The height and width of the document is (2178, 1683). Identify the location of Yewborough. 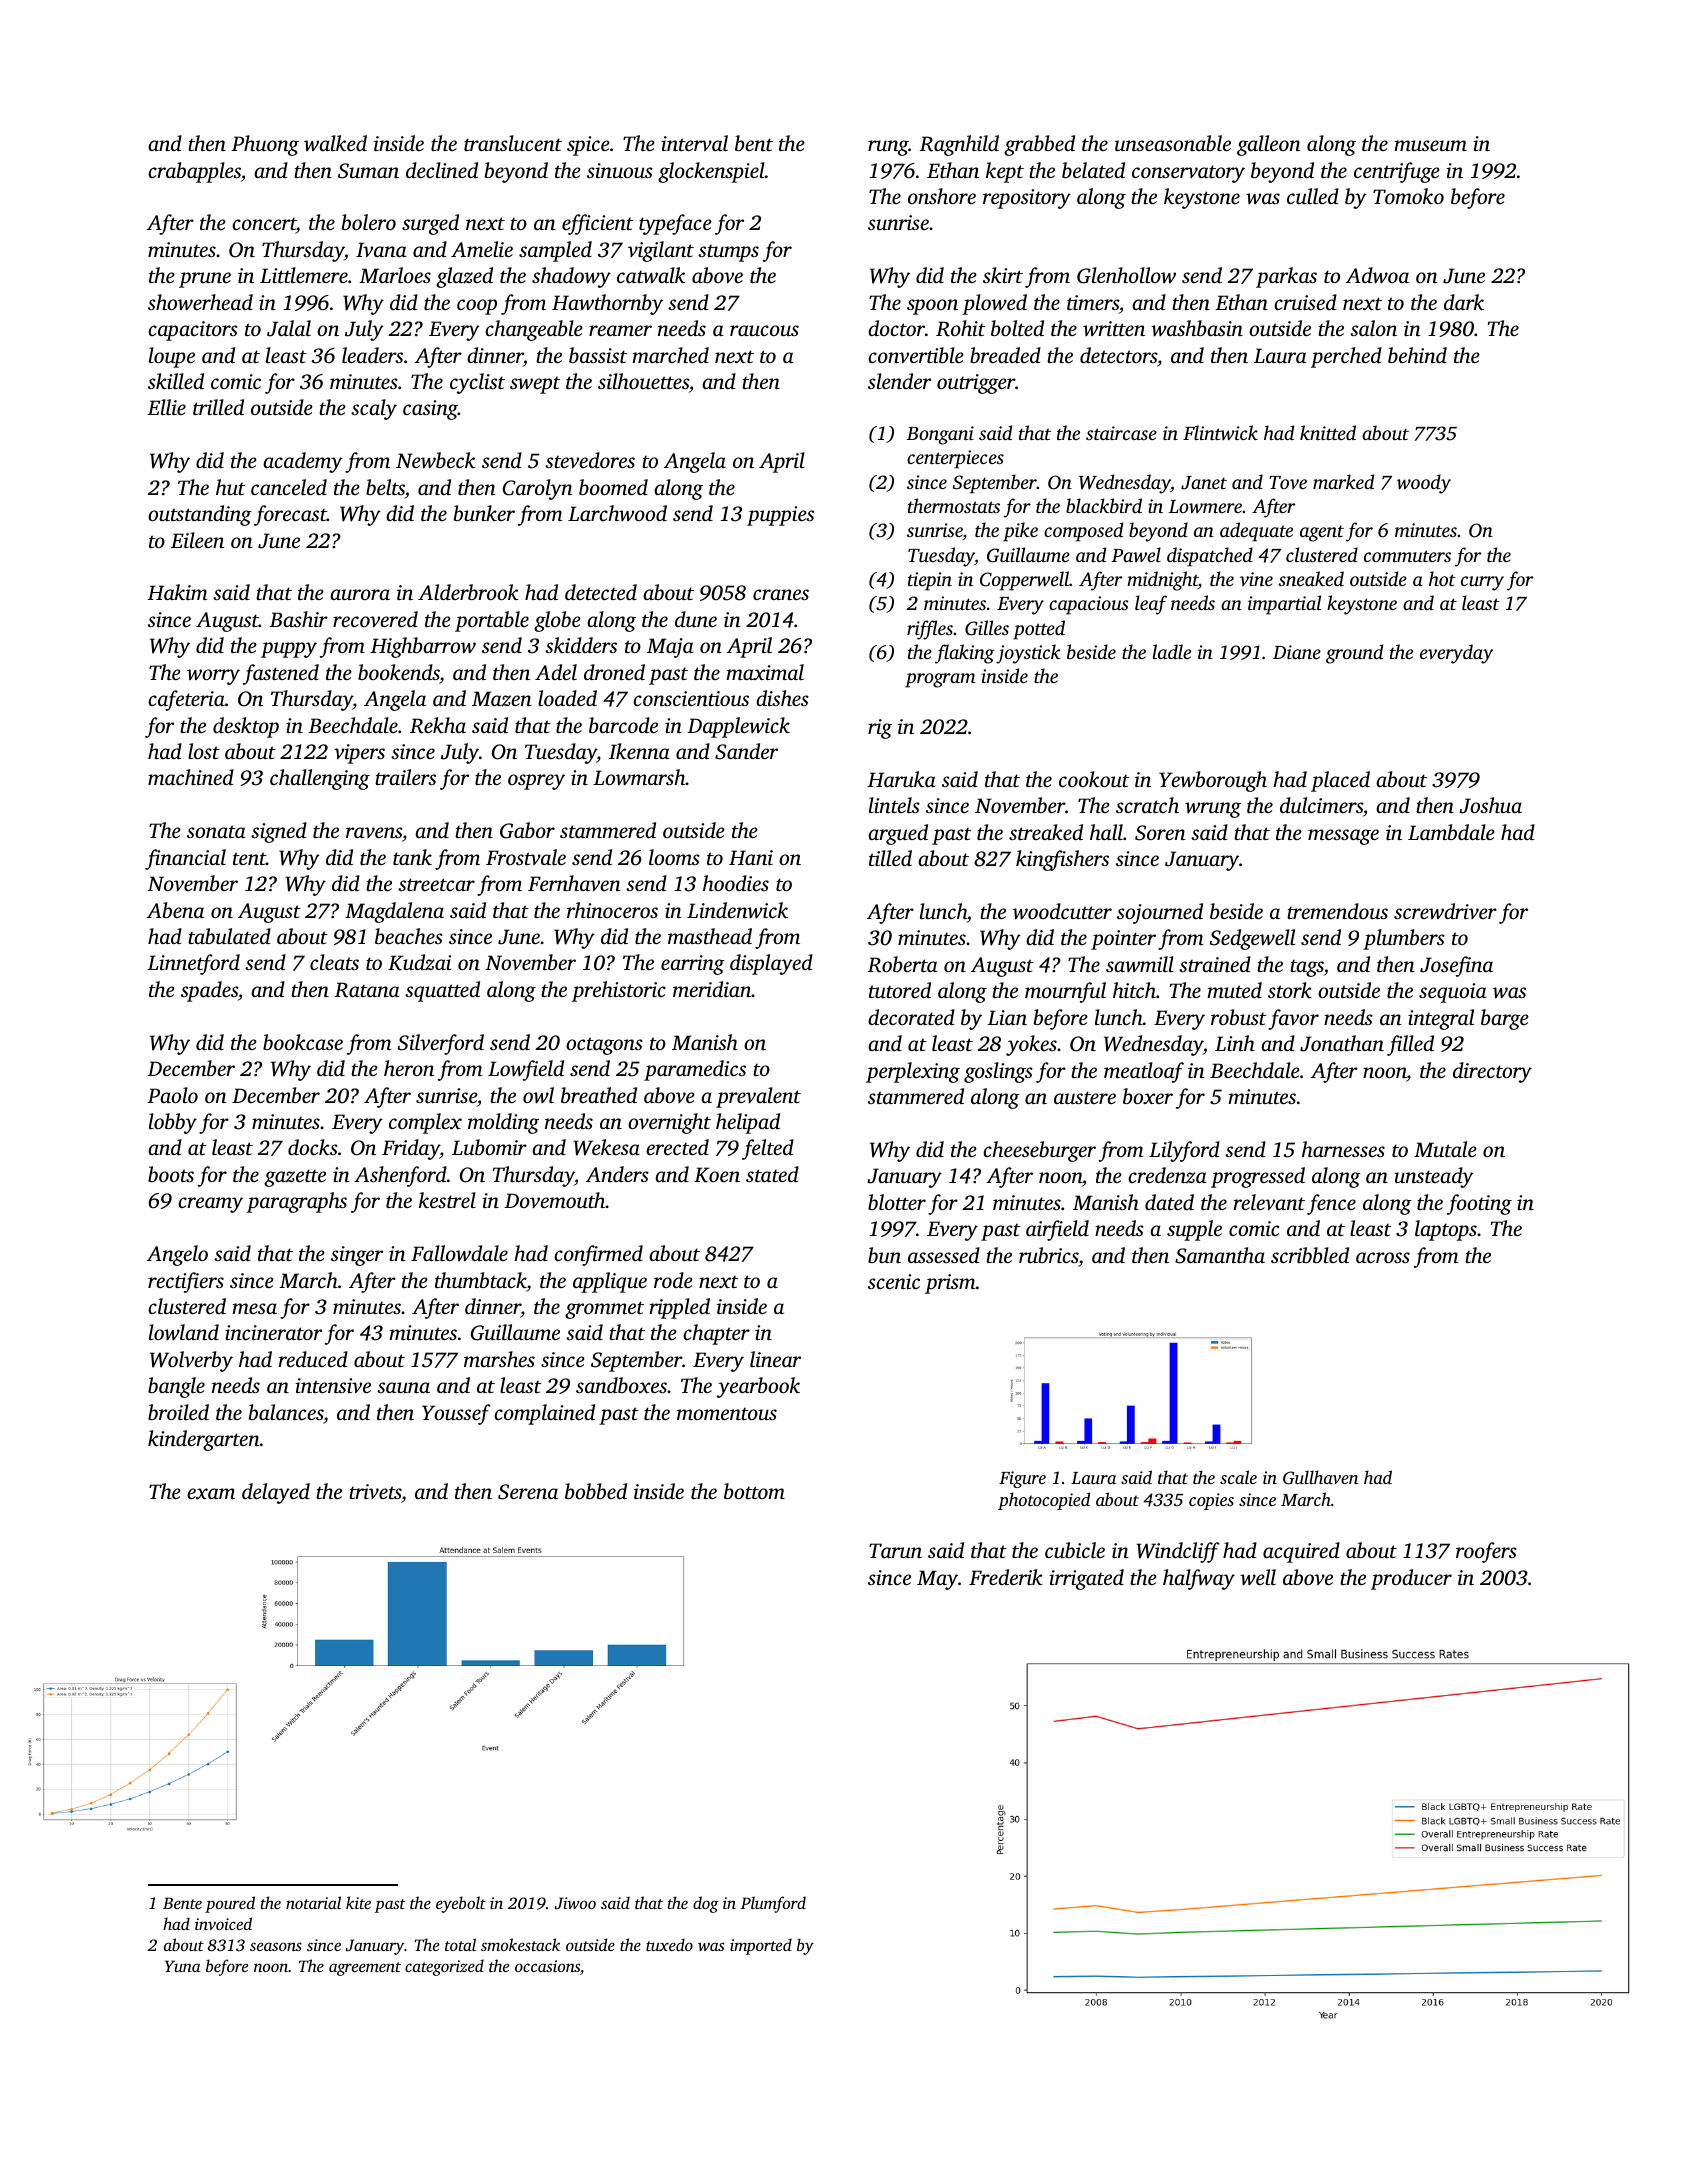
(1213, 781).
